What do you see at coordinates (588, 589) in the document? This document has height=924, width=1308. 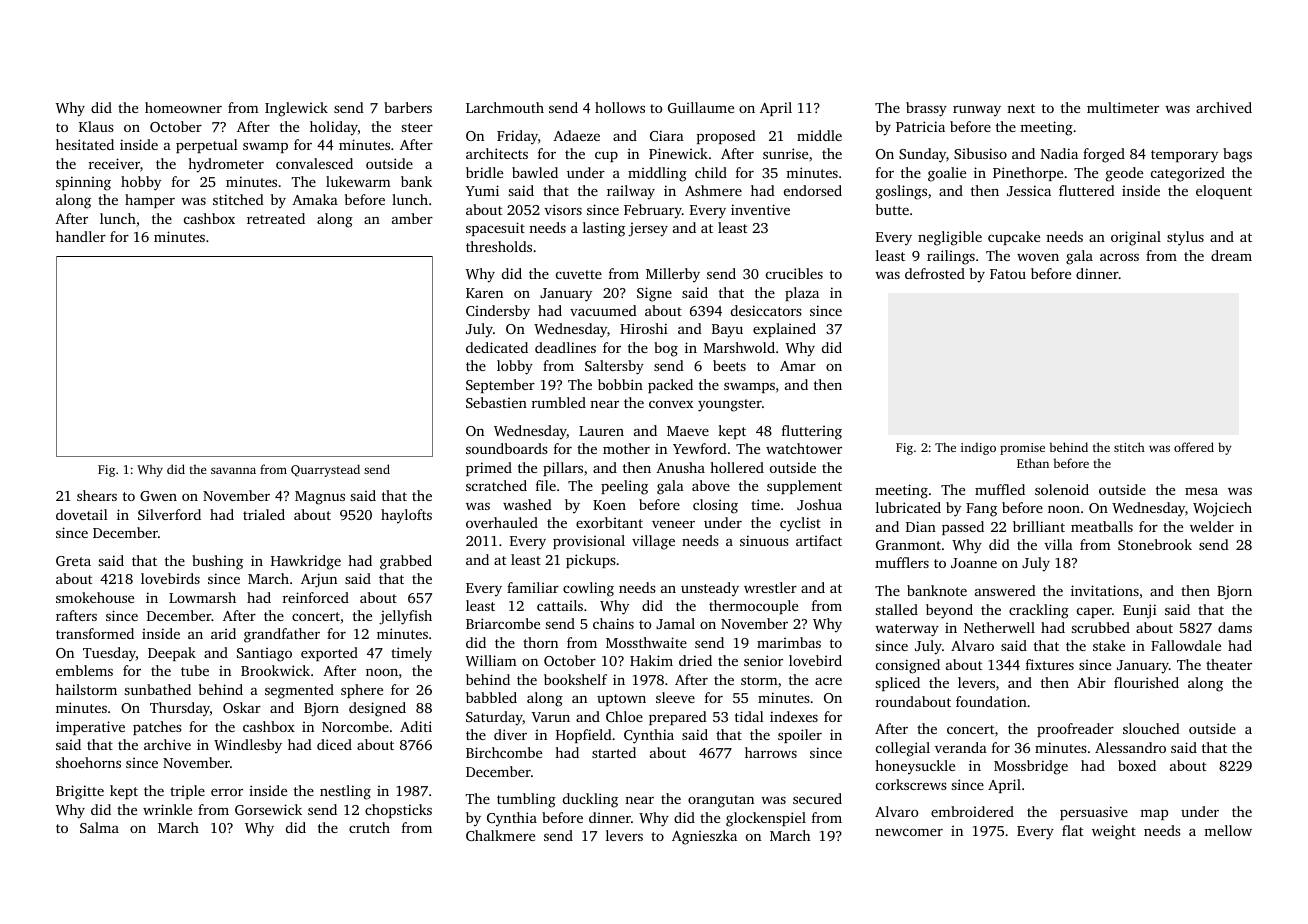 I see `cowling` at bounding box center [588, 589].
